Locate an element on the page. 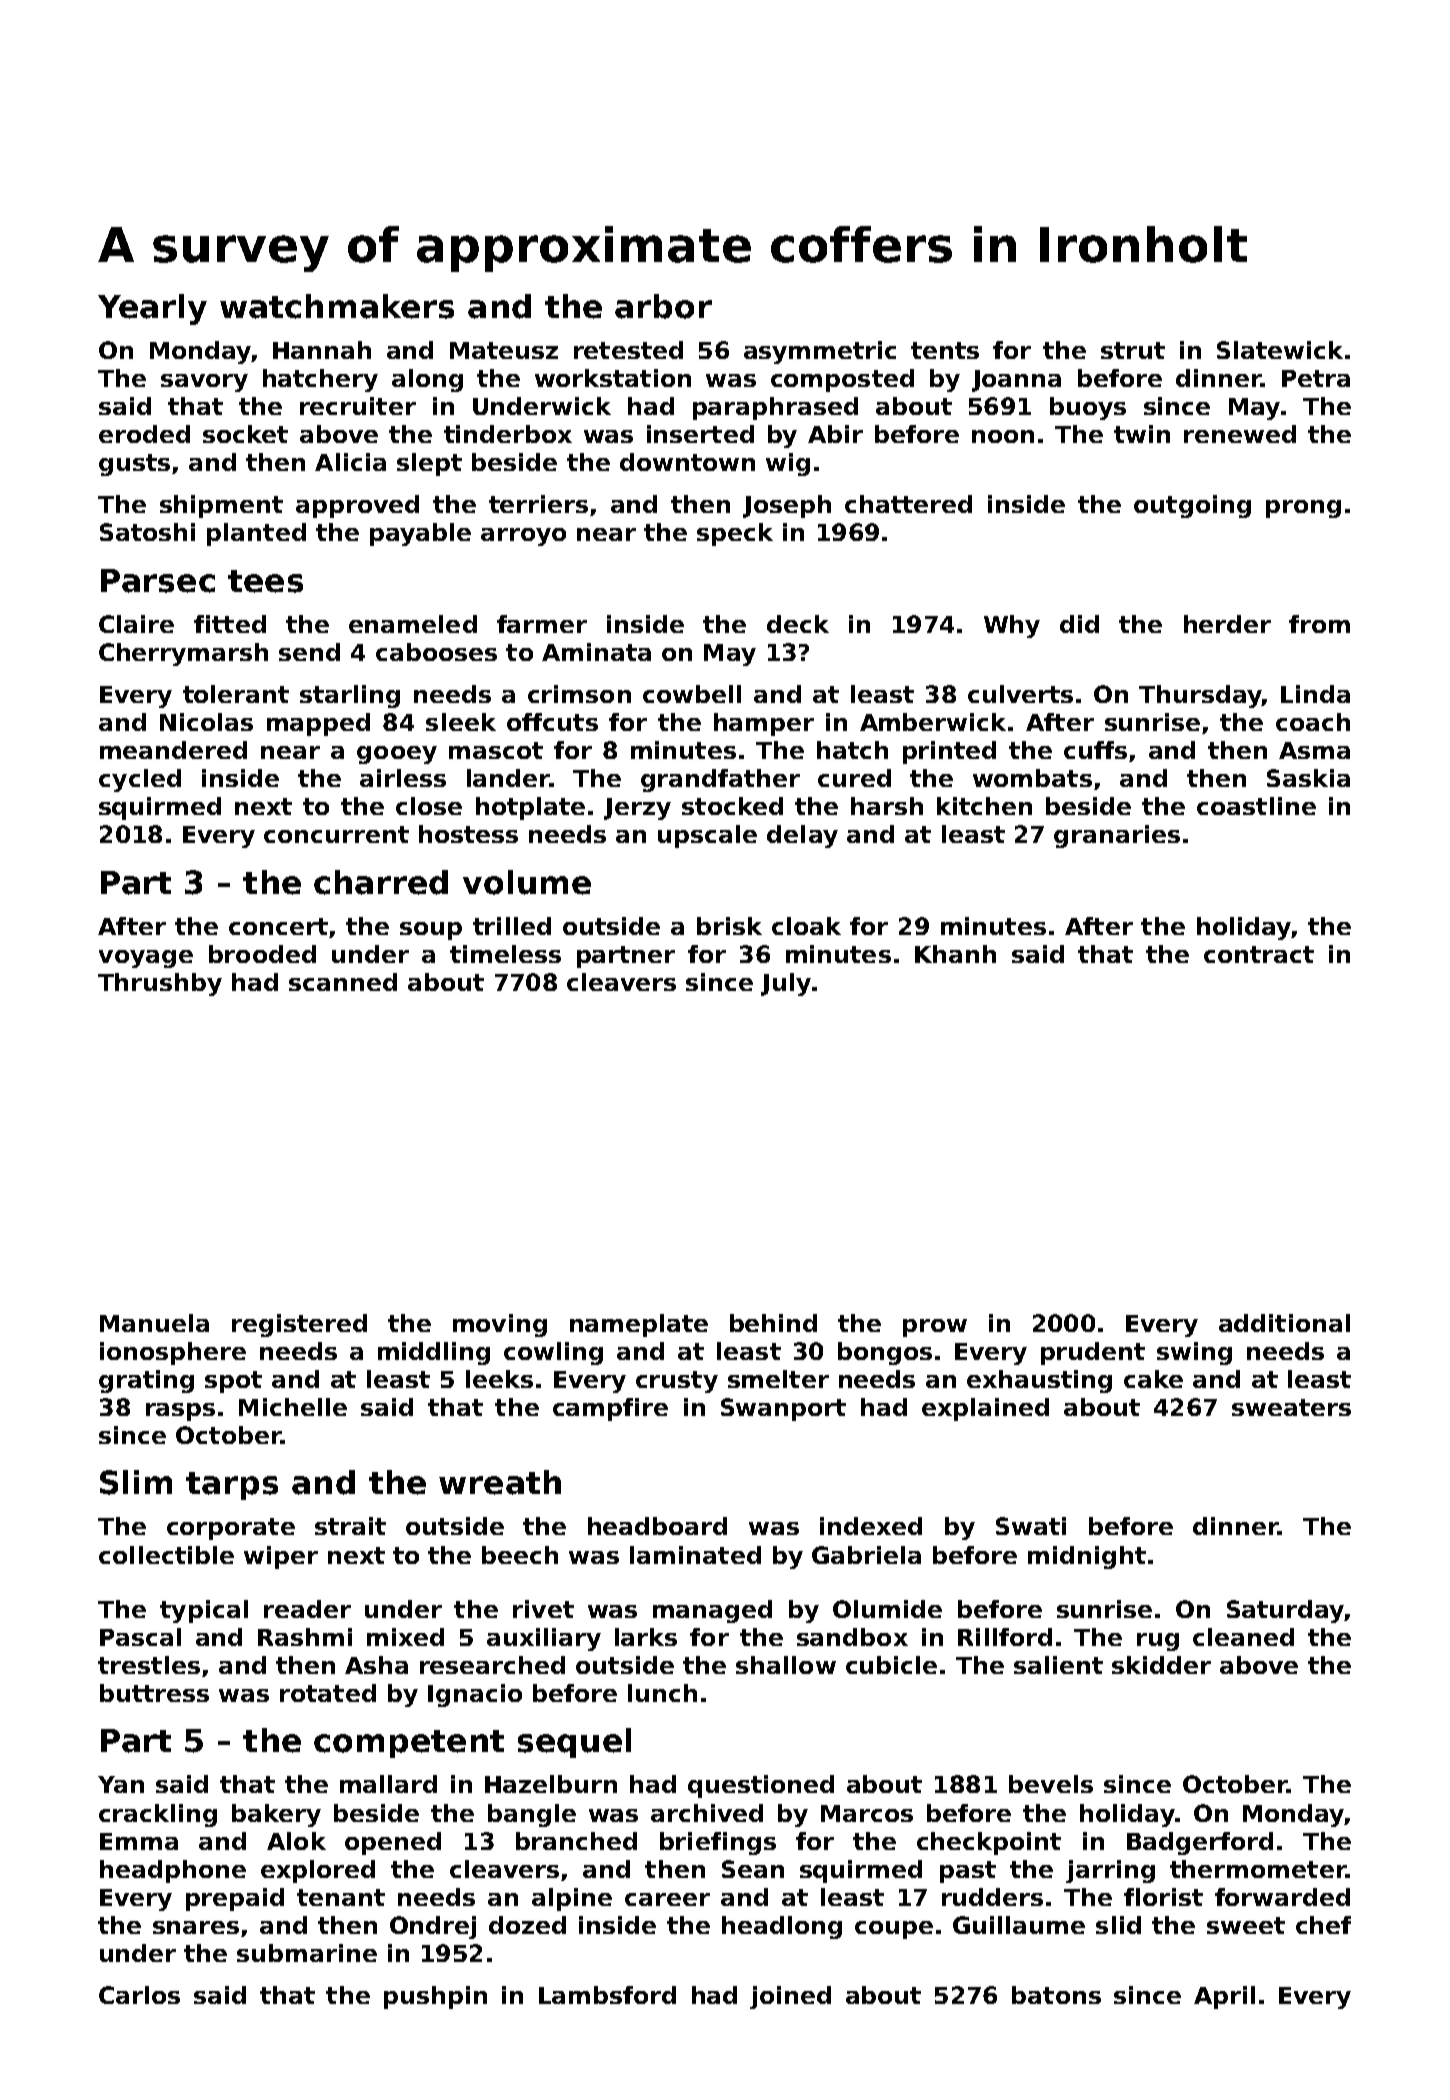 Image resolution: width=1450 pixels, height=2100 pixels. Carlos is located at coordinates (139, 1995).
